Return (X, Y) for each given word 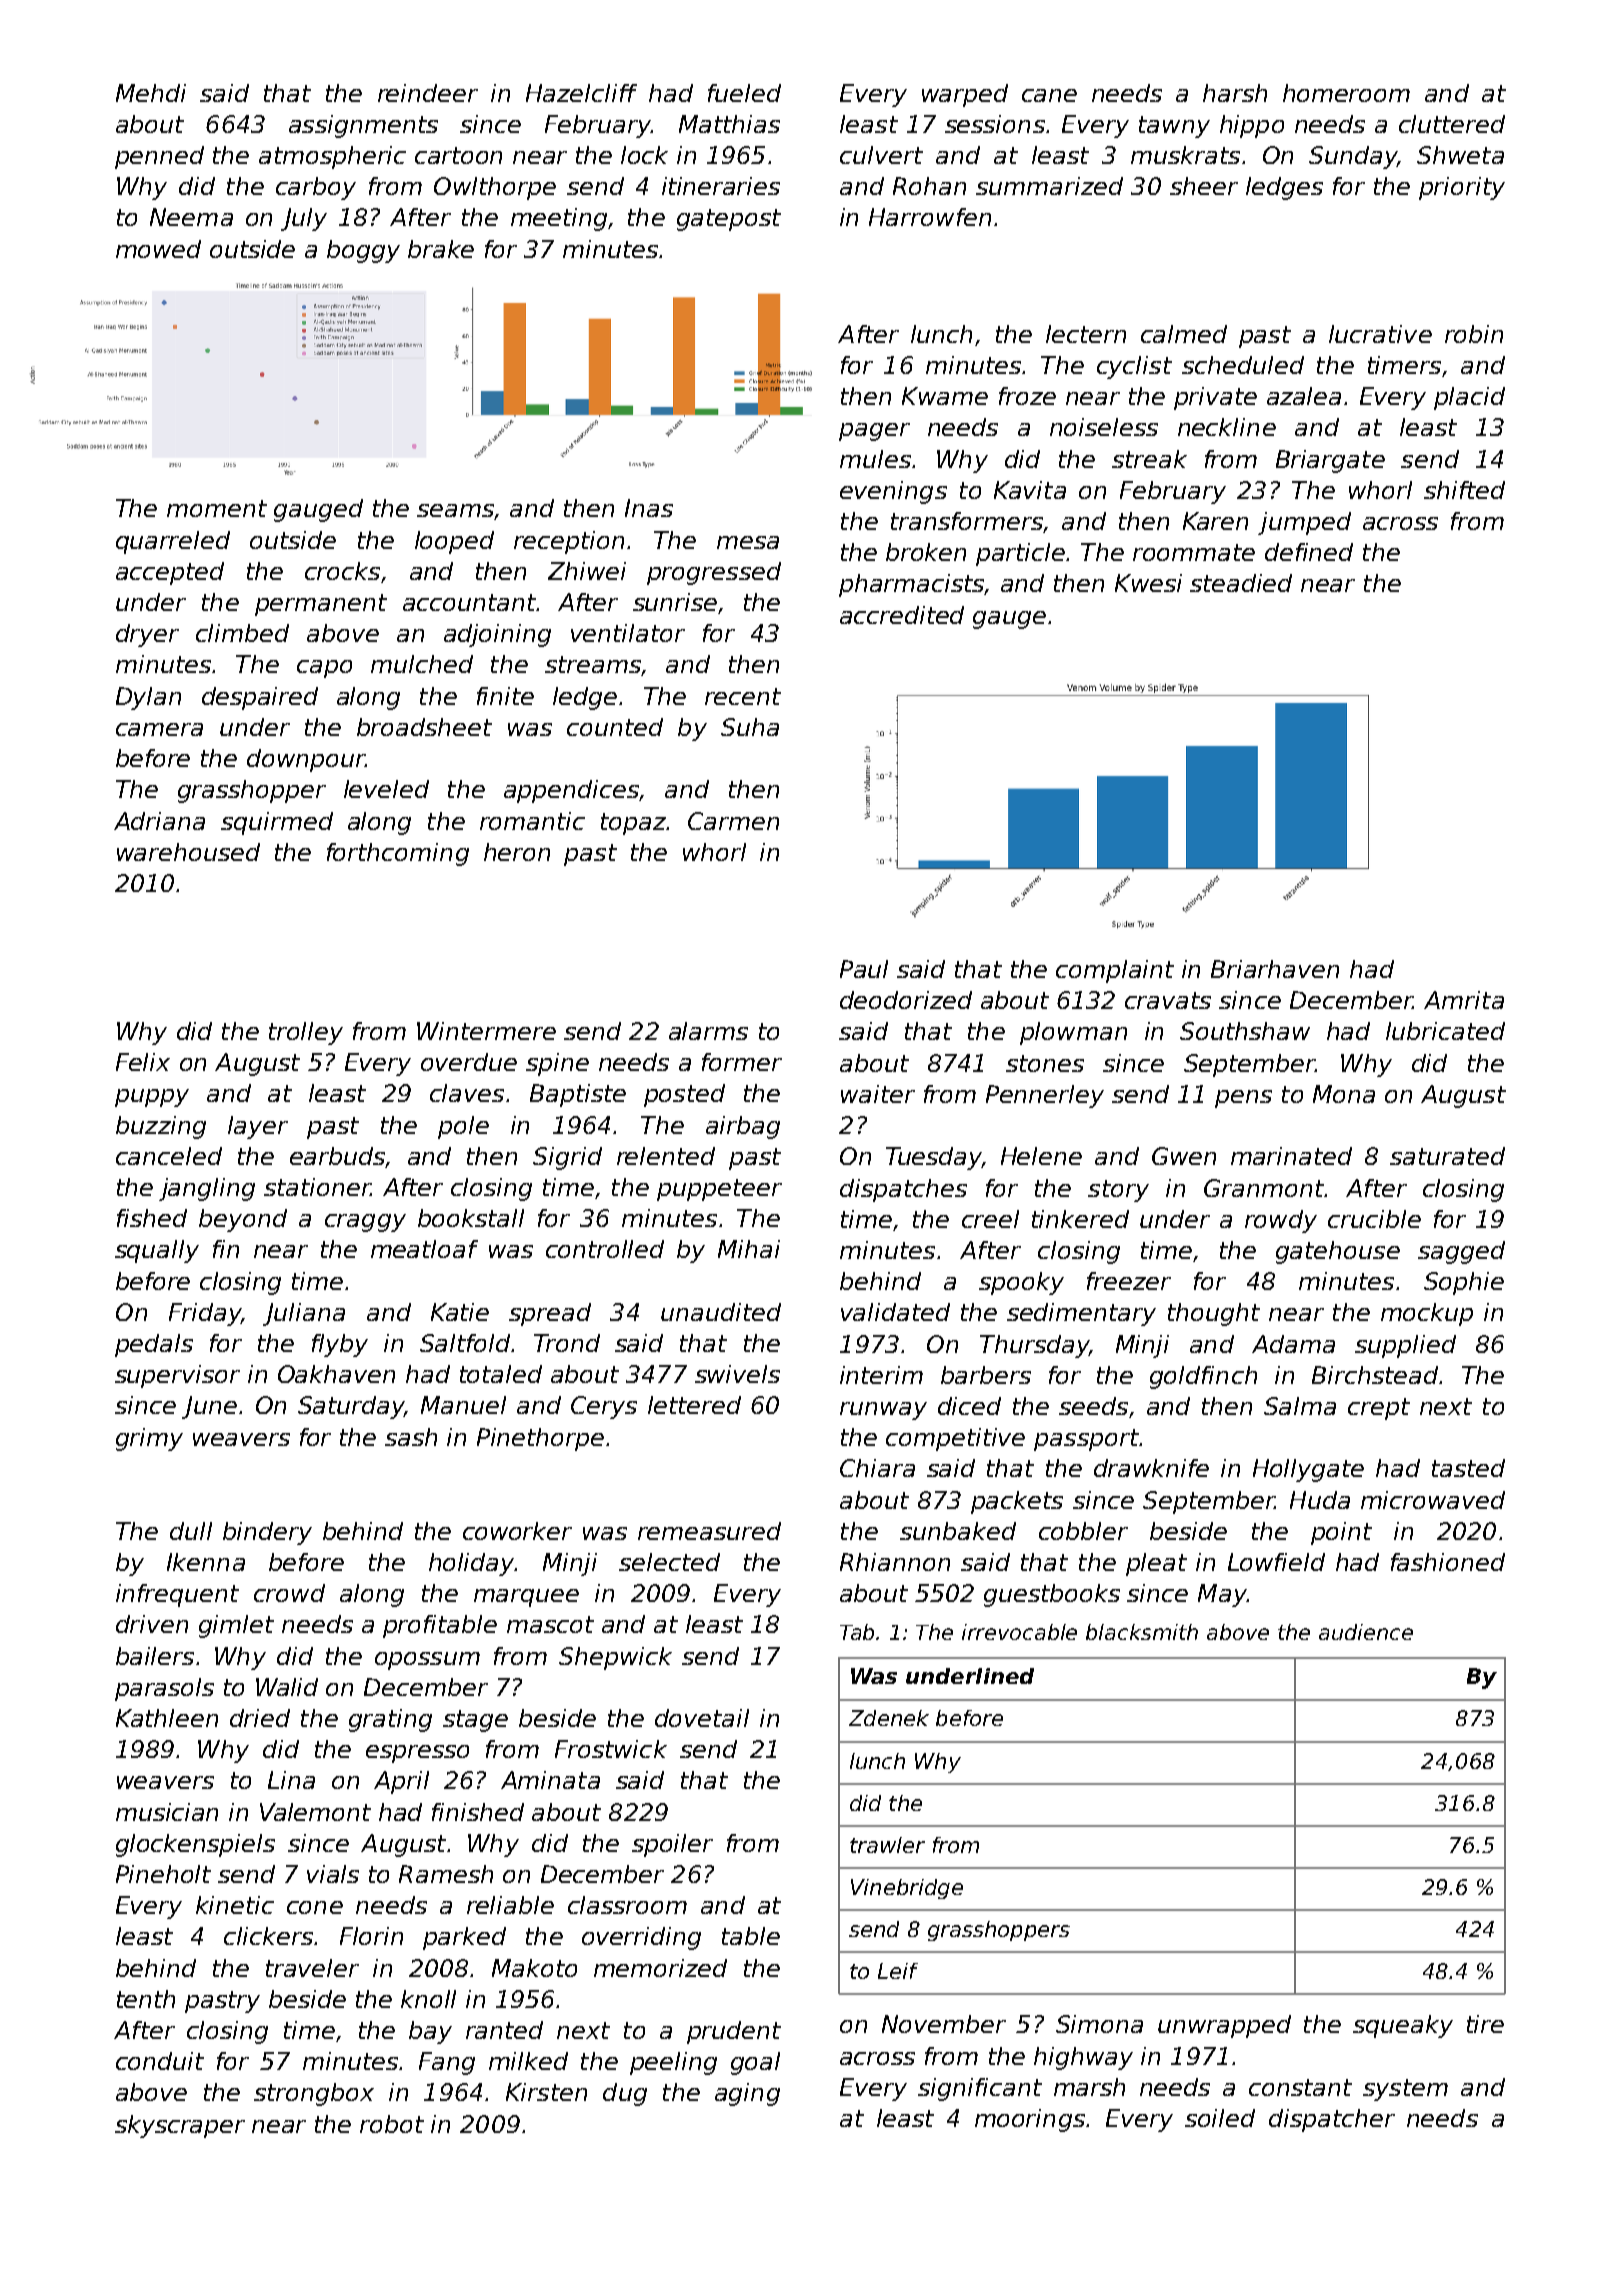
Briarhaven (1275, 969)
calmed (1184, 334)
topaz (633, 824)
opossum (427, 1661)
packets (1017, 1502)
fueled (744, 93)
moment (217, 508)
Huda (1320, 1500)
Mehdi (151, 93)
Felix (143, 1062)
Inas (649, 508)
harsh (1235, 93)
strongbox (314, 2094)
